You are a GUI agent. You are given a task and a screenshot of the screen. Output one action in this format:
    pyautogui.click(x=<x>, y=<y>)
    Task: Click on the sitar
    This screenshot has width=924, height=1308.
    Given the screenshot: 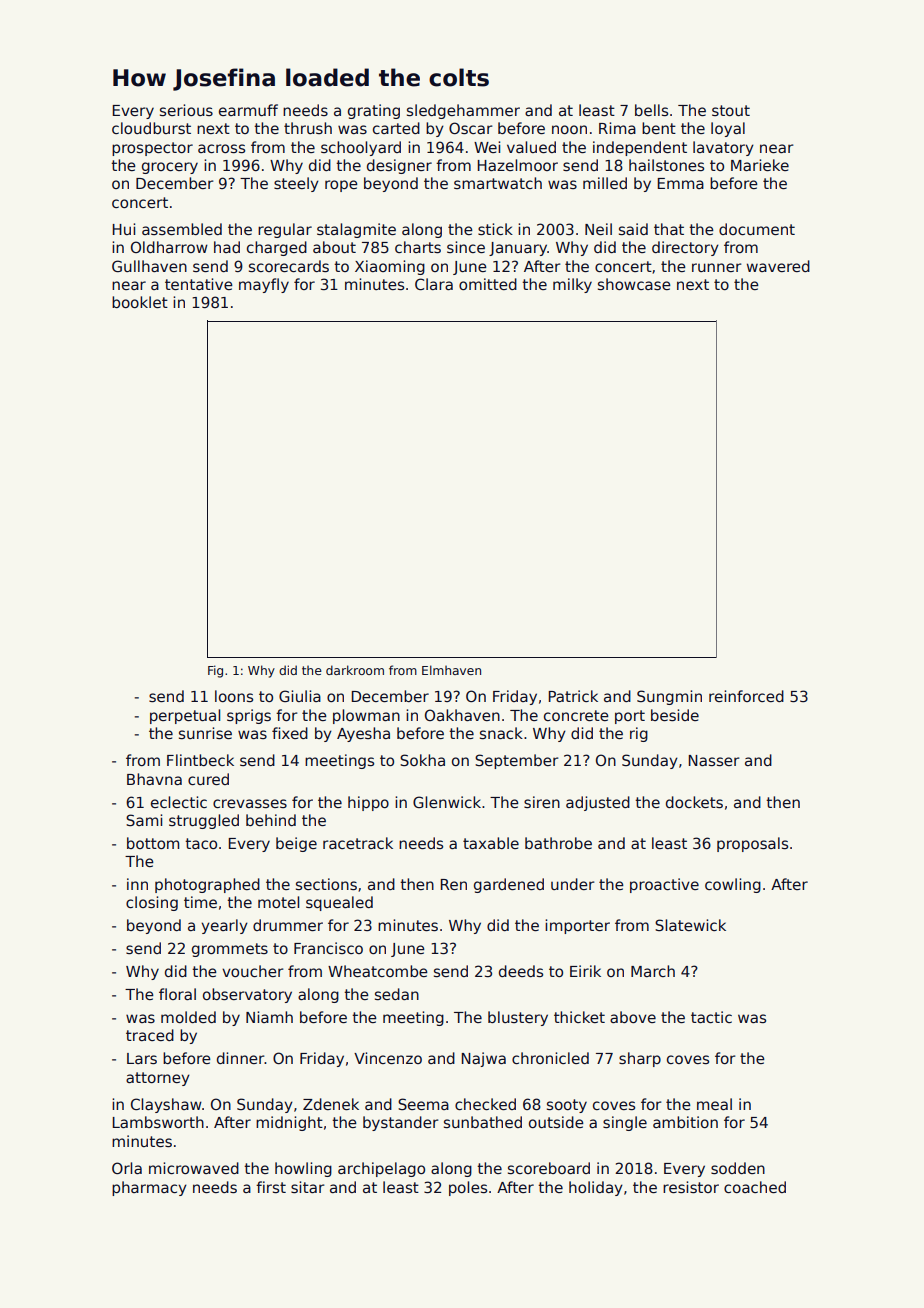 What is the action you would take?
    pyautogui.click(x=308, y=1187)
